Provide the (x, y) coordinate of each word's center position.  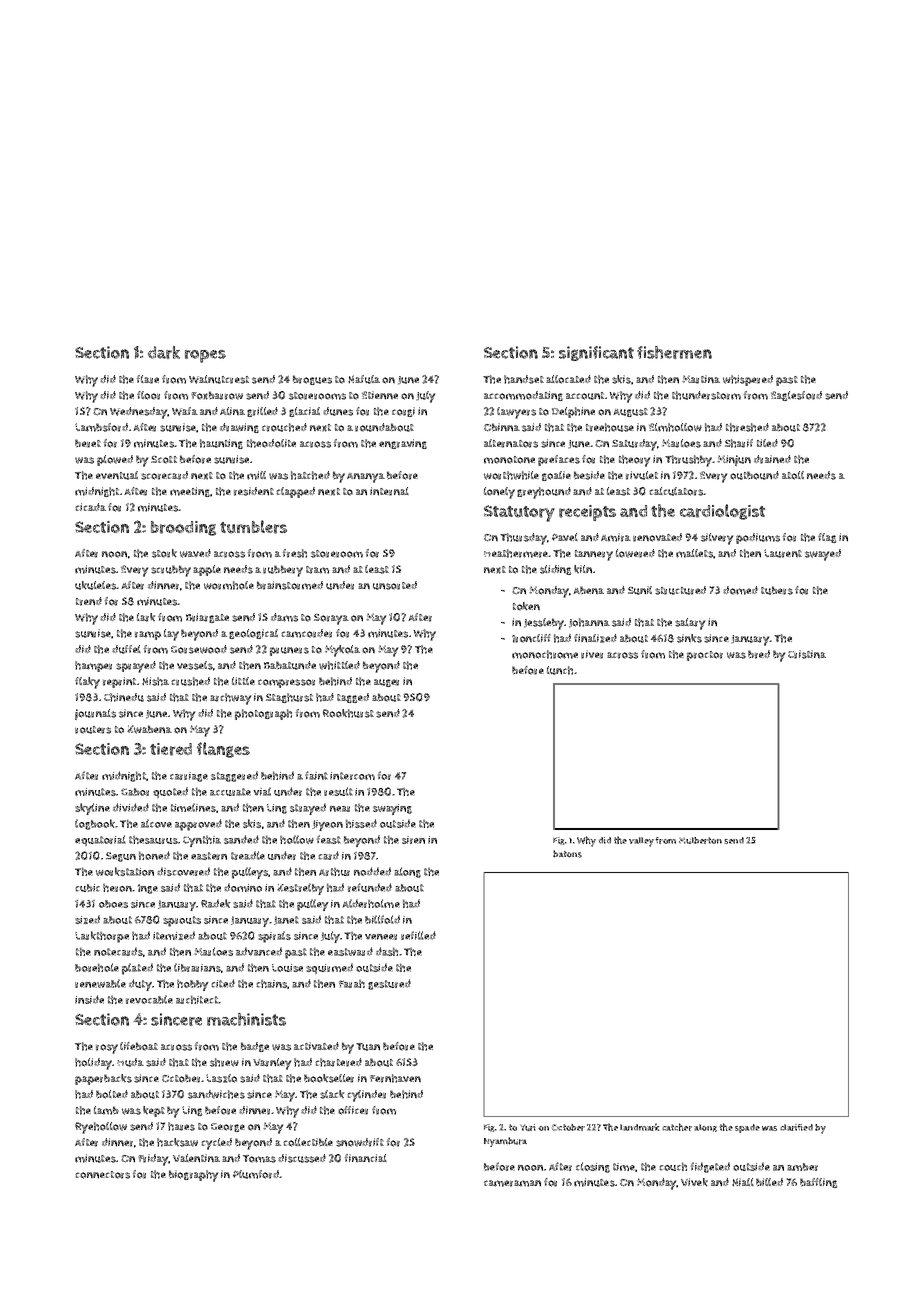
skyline (92, 809)
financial (366, 1158)
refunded (370, 887)
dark (164, 352)
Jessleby (544, 624)
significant (596, 353)
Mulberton (700, 840)
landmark (640, 1127)
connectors (102, 1175)
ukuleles (95, 585)
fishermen (674, 352)
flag (827, 538)
